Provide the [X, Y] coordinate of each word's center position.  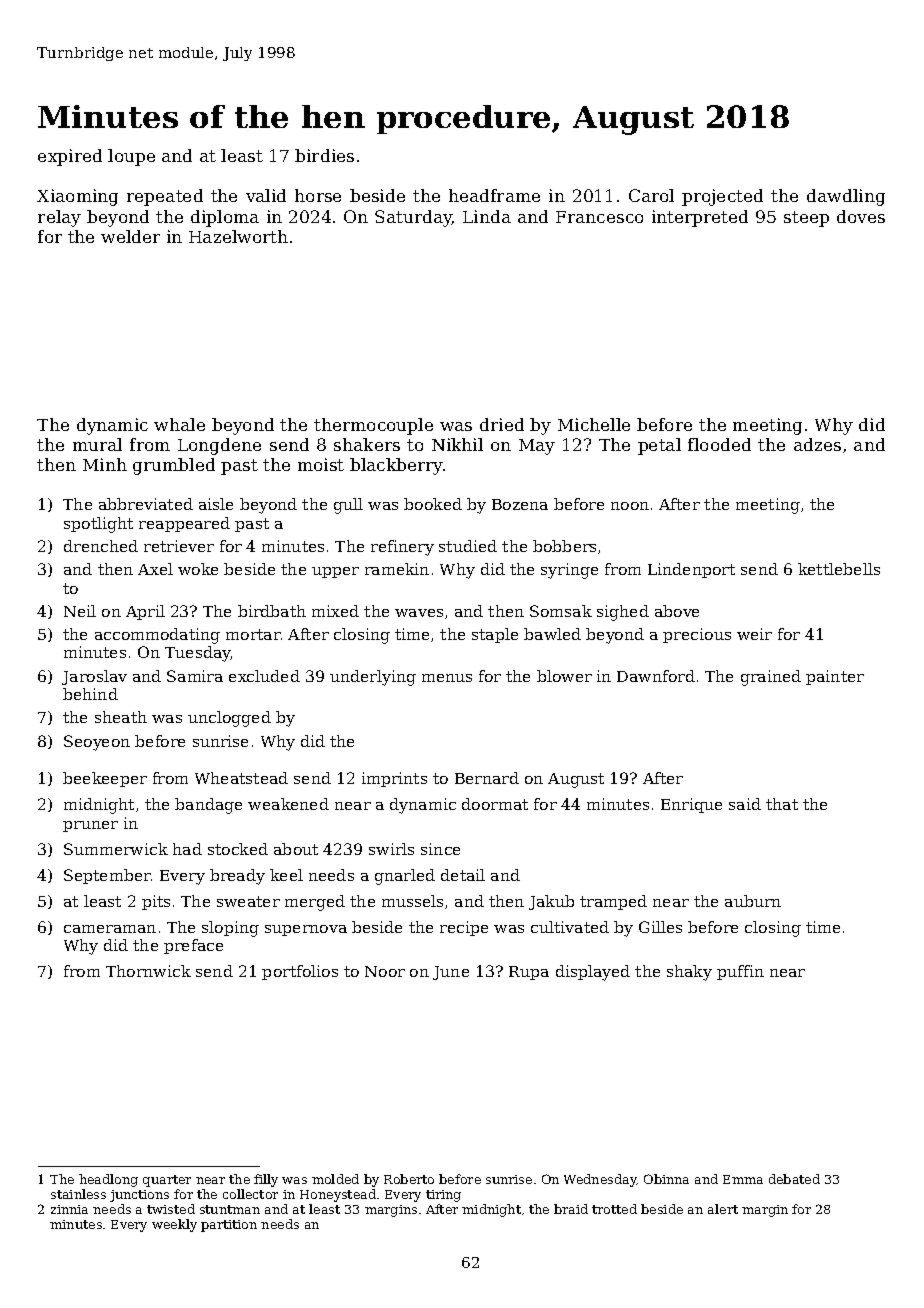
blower [564, 676]
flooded [719, 444]
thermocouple [373, 426]
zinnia [69, 1209]
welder [130, 236]
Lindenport [691, 570]
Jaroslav [94, 677]
